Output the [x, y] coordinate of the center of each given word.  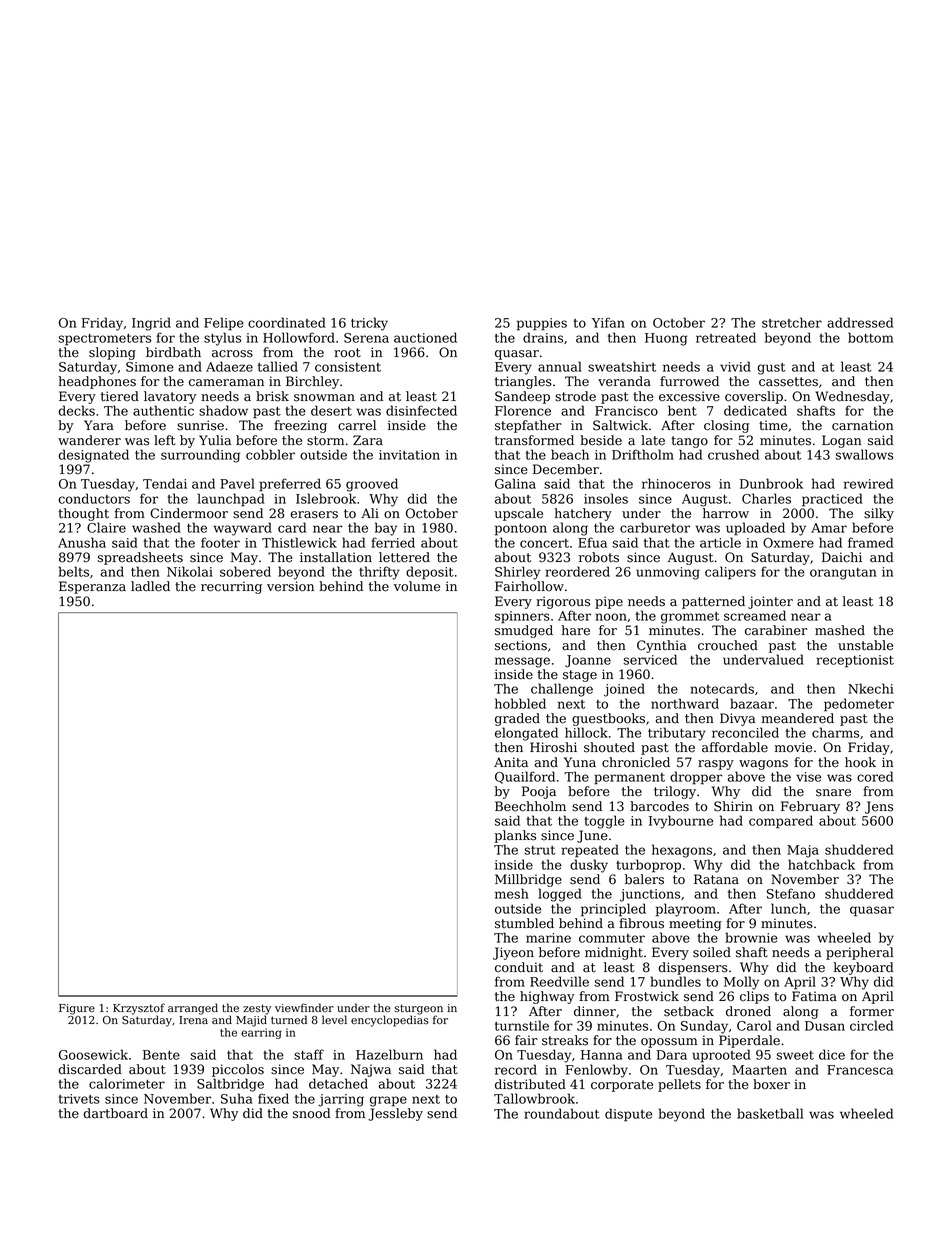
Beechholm [530, 806]
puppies [542, 324]
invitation [409, 455]
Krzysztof [139, 1009]
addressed [860, 322]
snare [833, 793]
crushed [733, 454]
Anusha [82, 542]
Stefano [791, 893]
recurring [231, 587]
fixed [273, 1098]
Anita [511, 762]
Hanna [602, 1055]
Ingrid [151, 324]
